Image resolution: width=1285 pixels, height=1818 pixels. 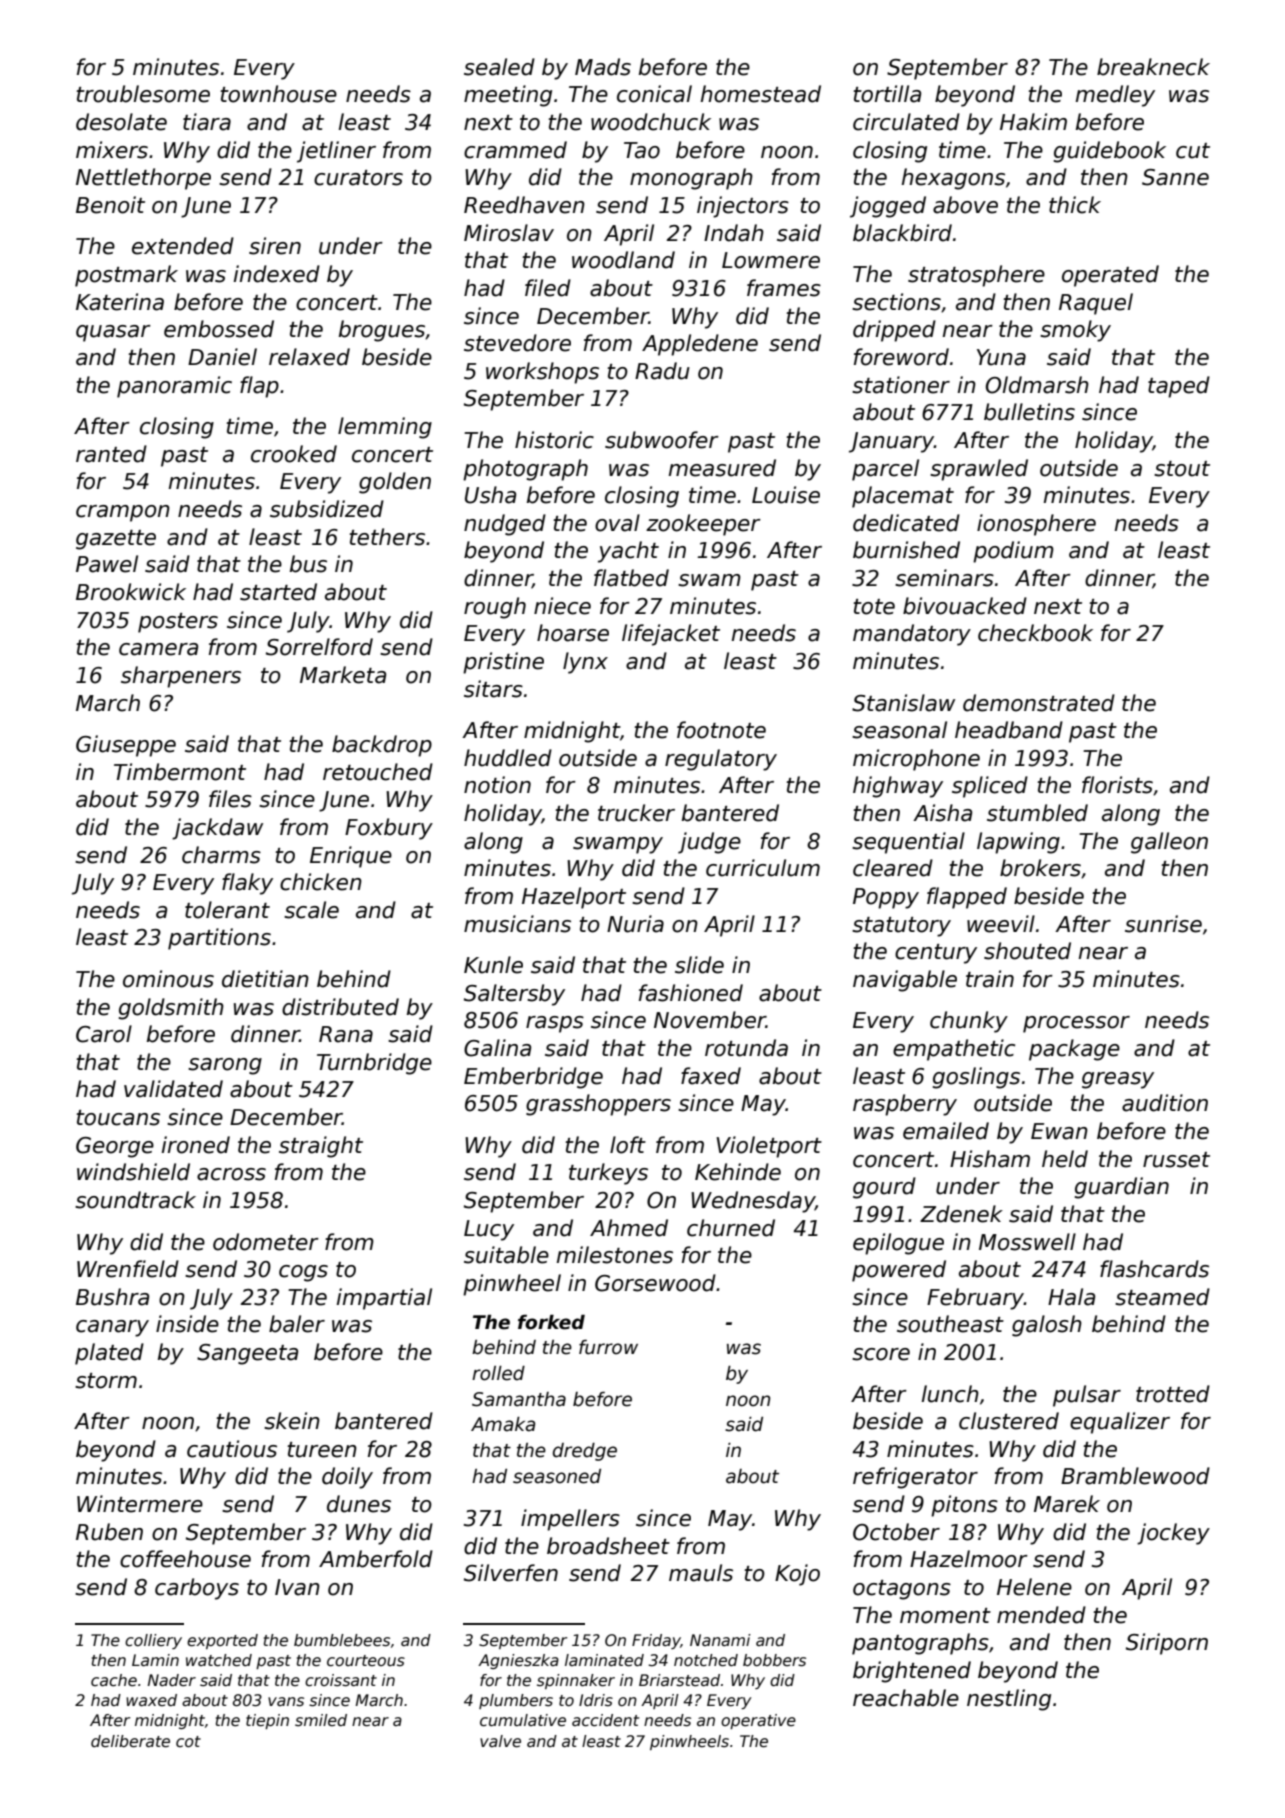 What do you see at coordinates (376, 1559) in the screenshot?
I see `Amberfold` at bounding box center [376, 1559].
